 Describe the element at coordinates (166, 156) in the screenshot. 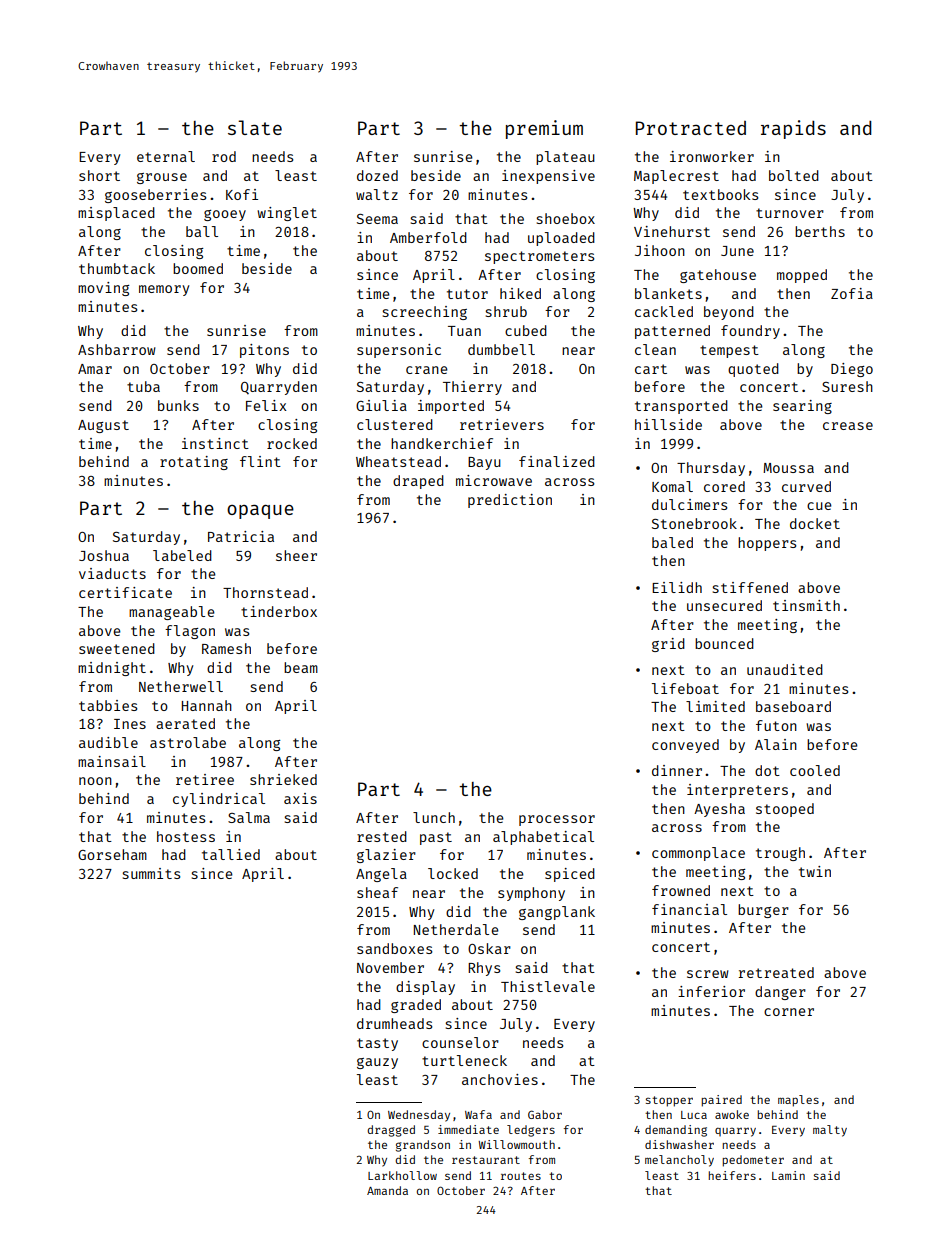

I see `eternal` at that location.
